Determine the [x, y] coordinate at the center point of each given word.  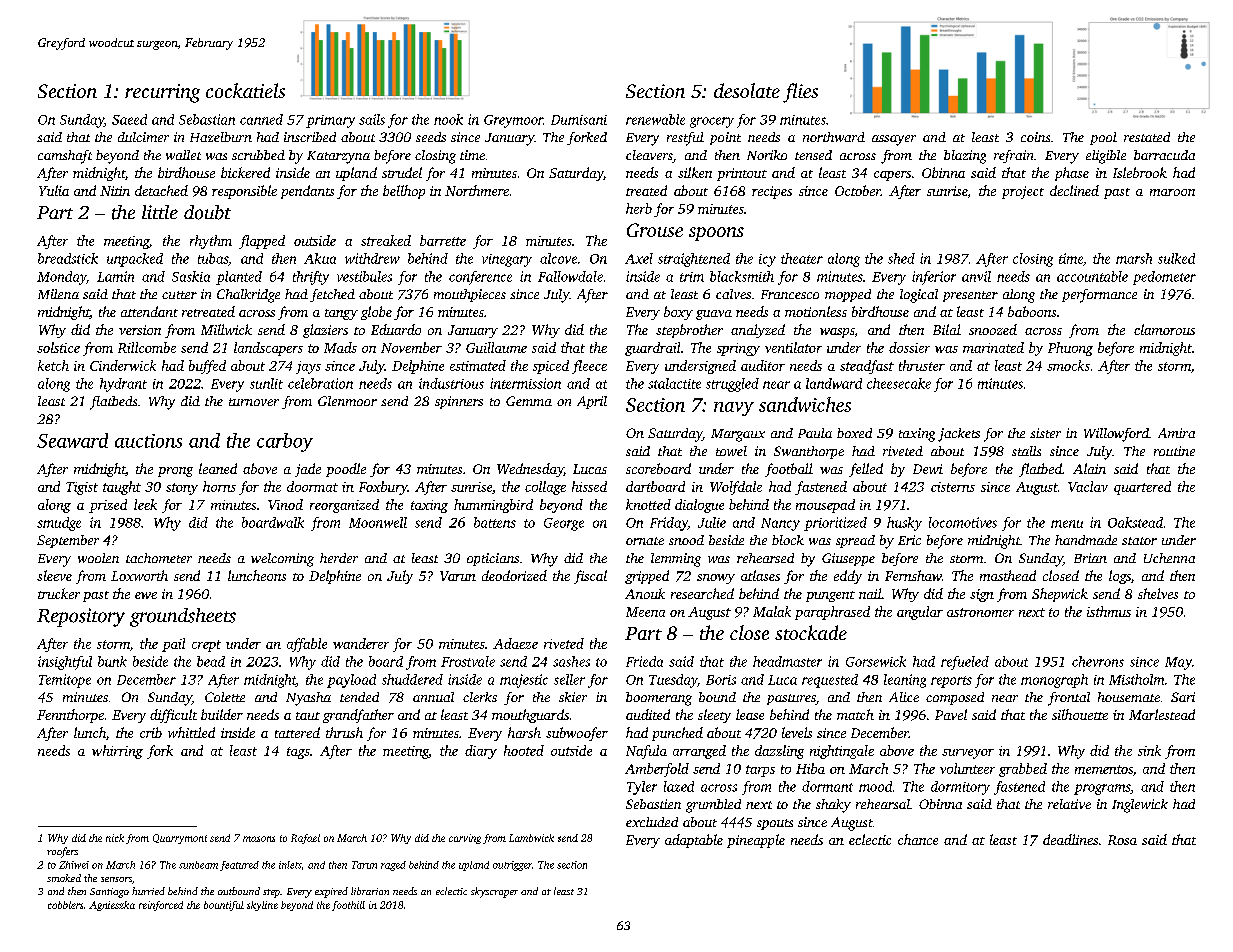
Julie [712, 522]
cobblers [65, 905]
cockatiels [245, 90]
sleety [714, 716]
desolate [747, 90]
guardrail [652, 349]
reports [951, 682]
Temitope [65, 681]
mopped [848, 295]
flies [800, 93]
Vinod [285, 504]
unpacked [135, 260]
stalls [1026, 451]
